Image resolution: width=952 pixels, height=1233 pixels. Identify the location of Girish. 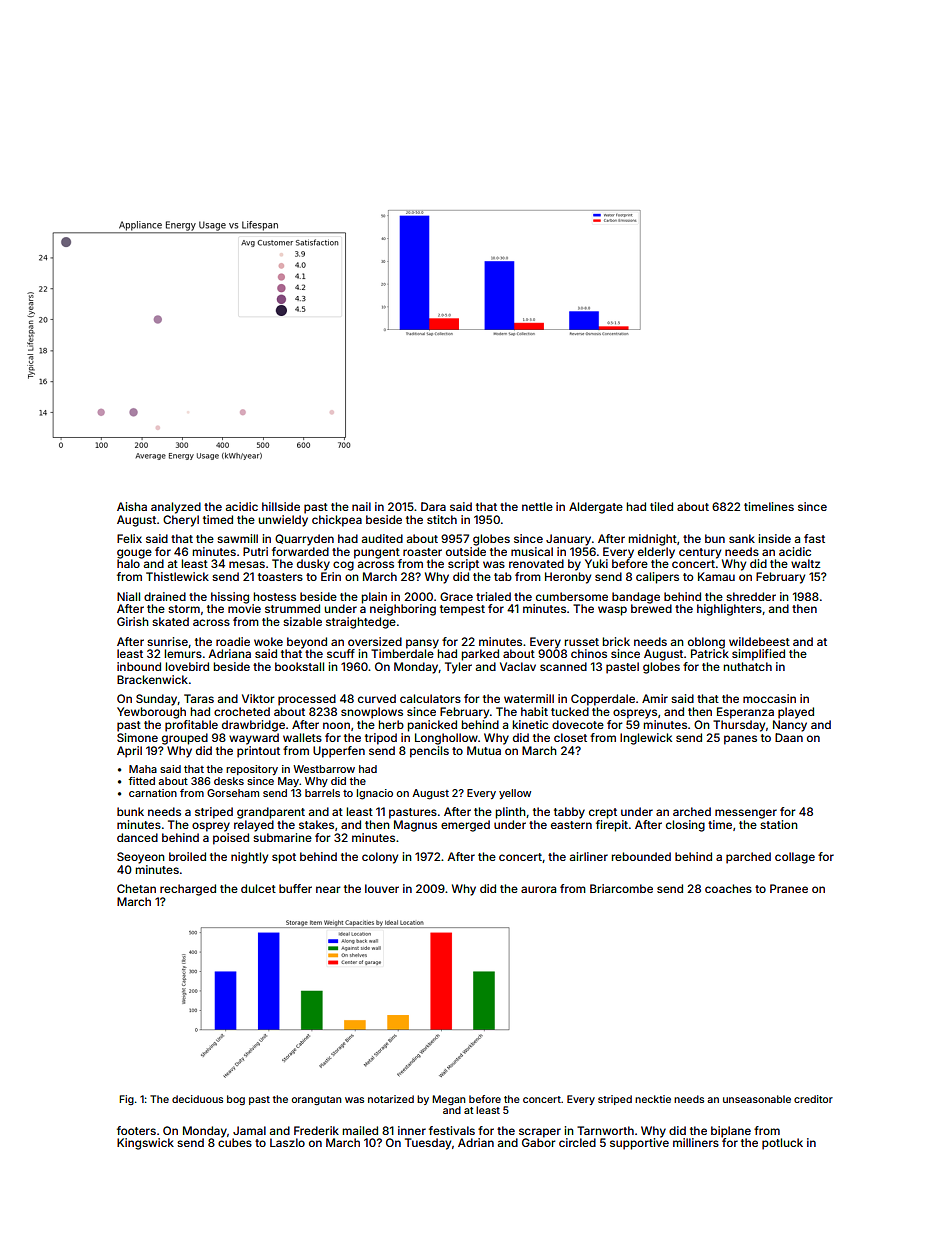
(133, 621).
